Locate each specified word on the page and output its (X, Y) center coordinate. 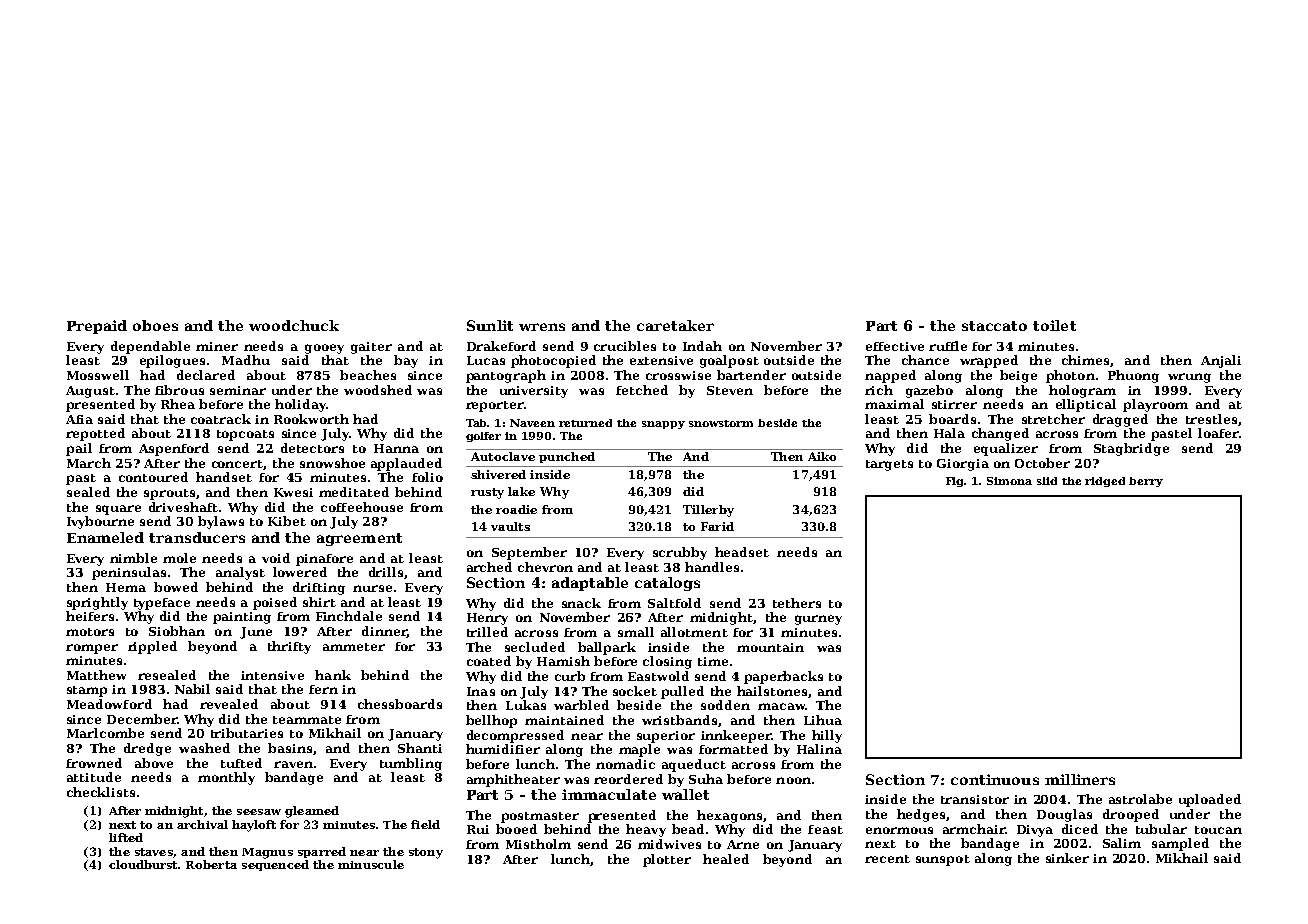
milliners (1080, 779)
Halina (819, 749)
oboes (155, 325)
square (118, 510)
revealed (229, 704)
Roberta (211, 864)
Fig (954, 482)
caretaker (675, 325)
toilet (1054, 325)
